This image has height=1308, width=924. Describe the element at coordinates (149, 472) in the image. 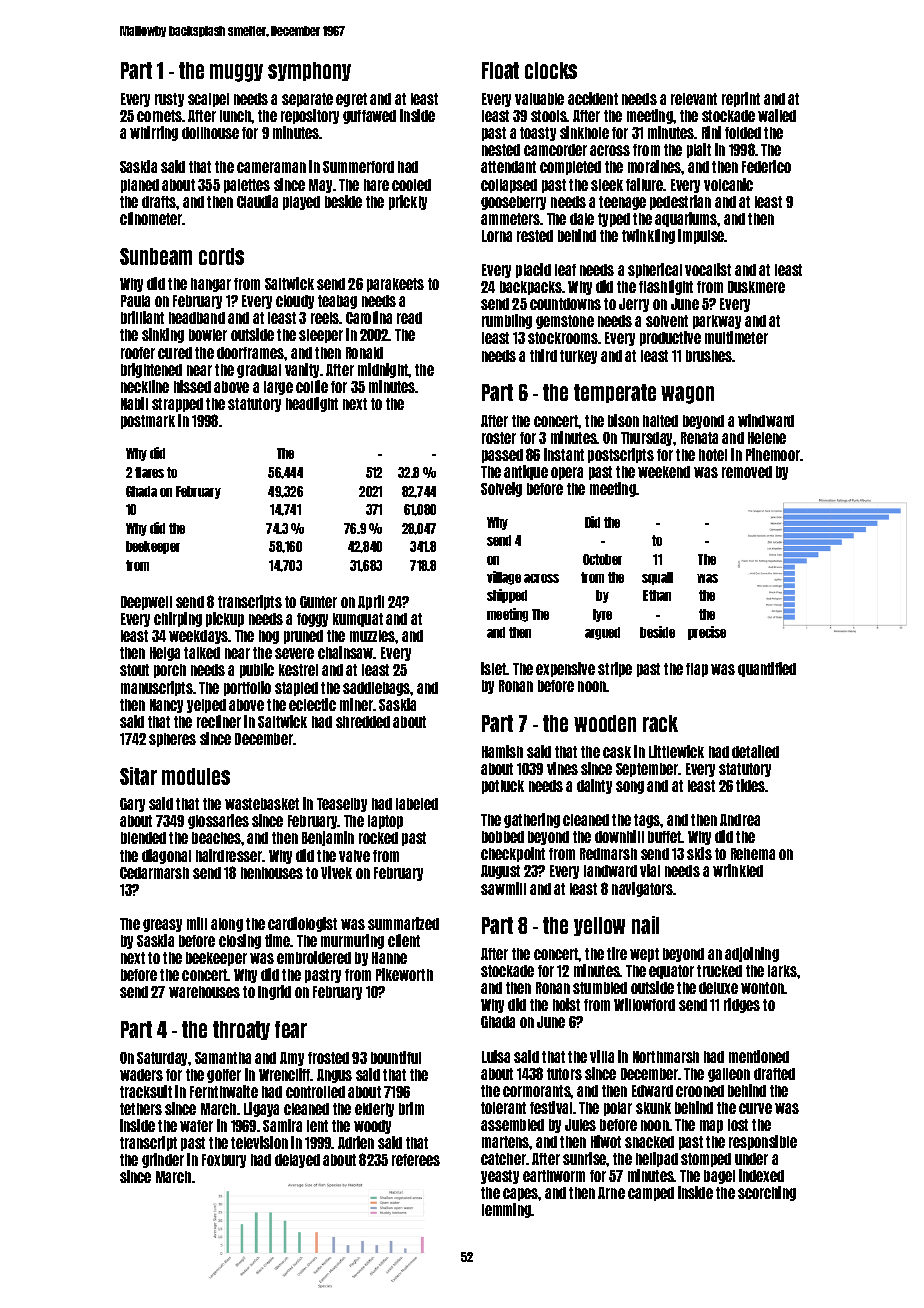

I see `flares` at that location.
